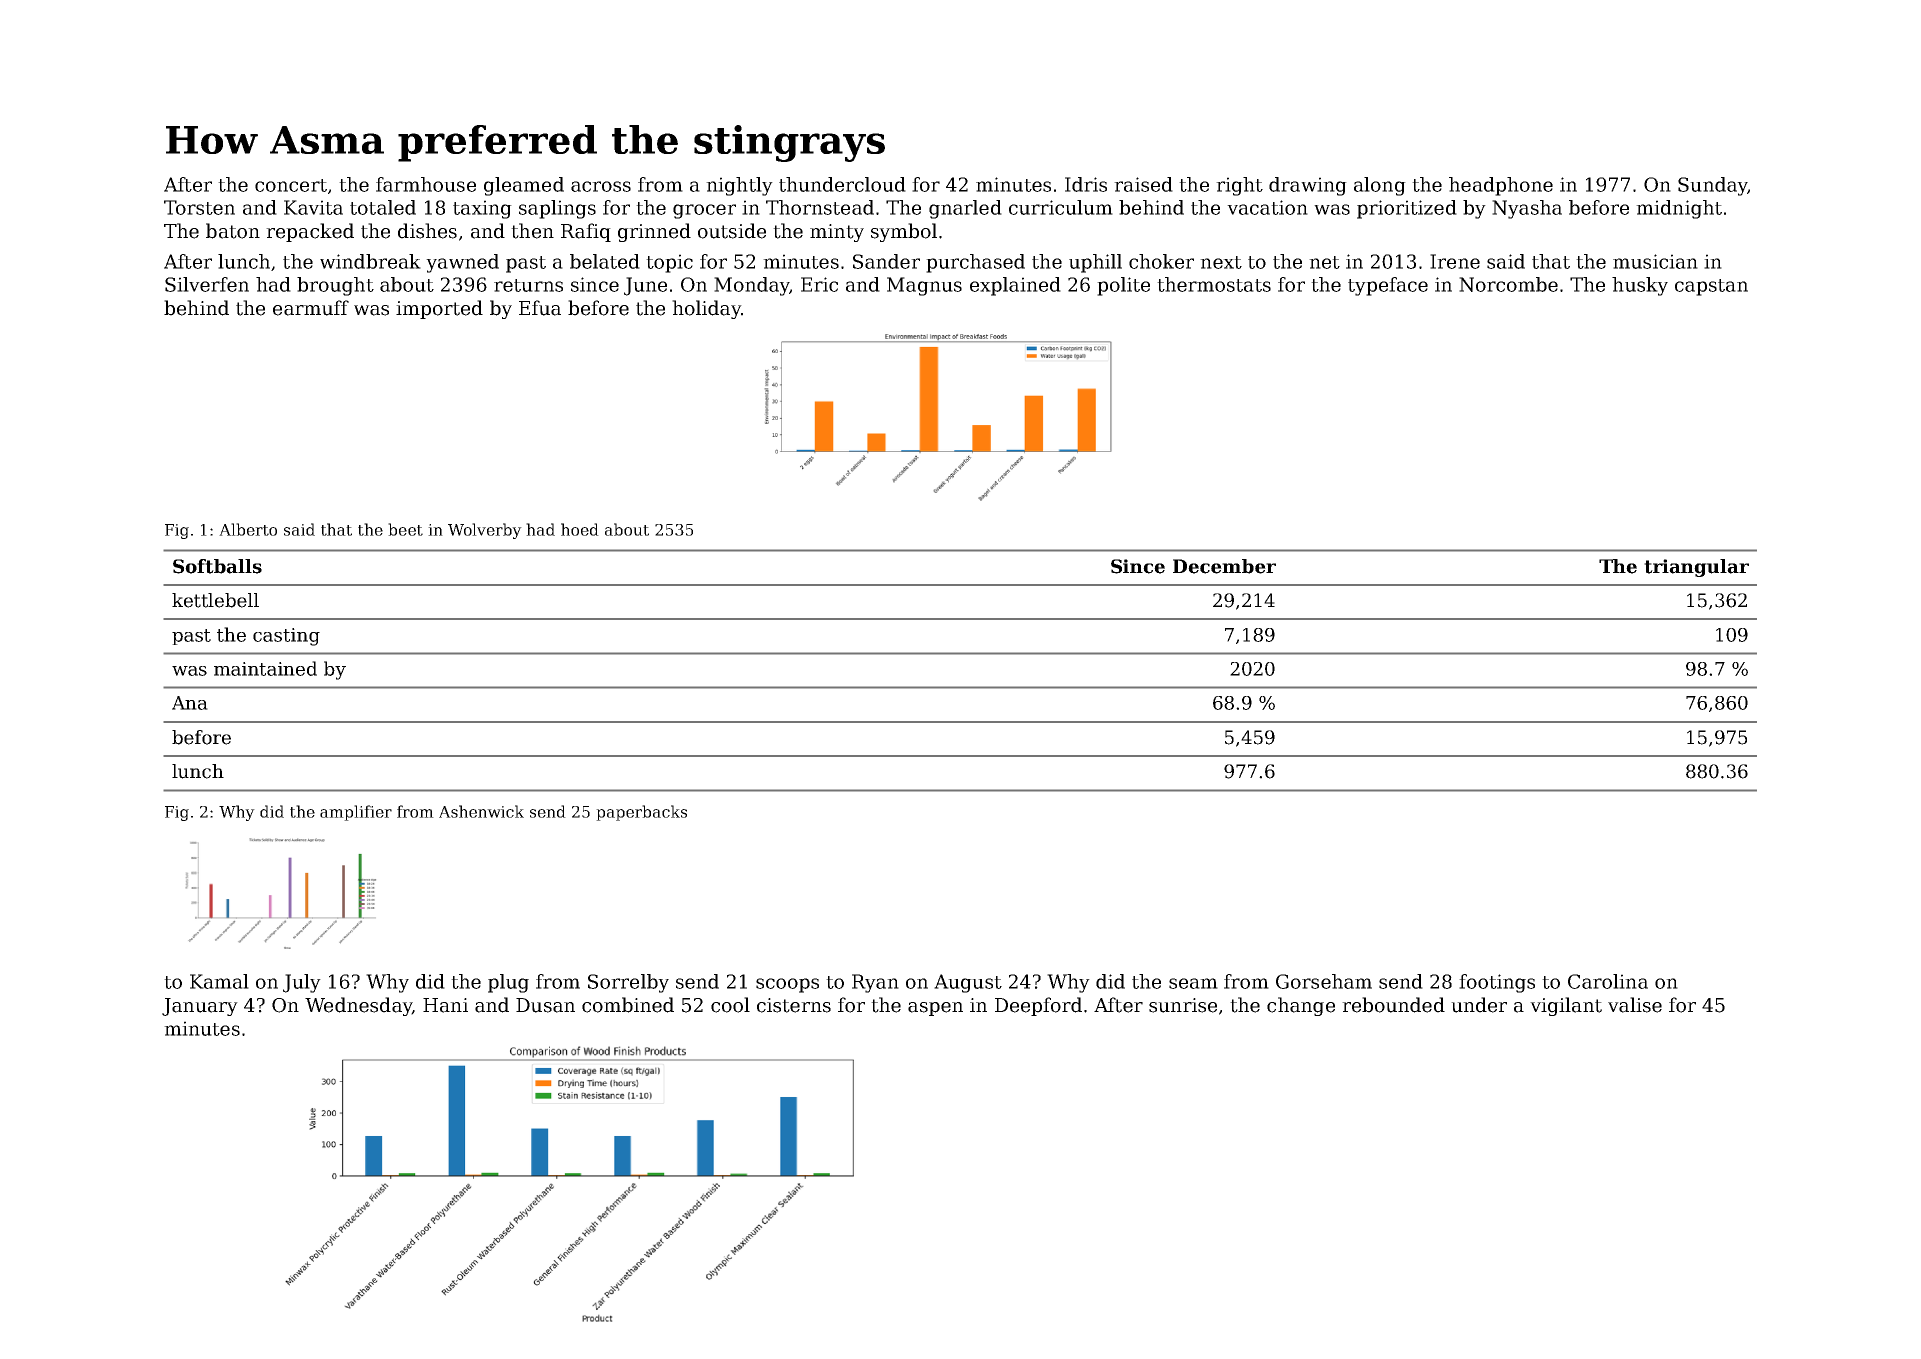  Describe the element at coordinates (1086, 184) in the page. I see `Idris` at that location.
